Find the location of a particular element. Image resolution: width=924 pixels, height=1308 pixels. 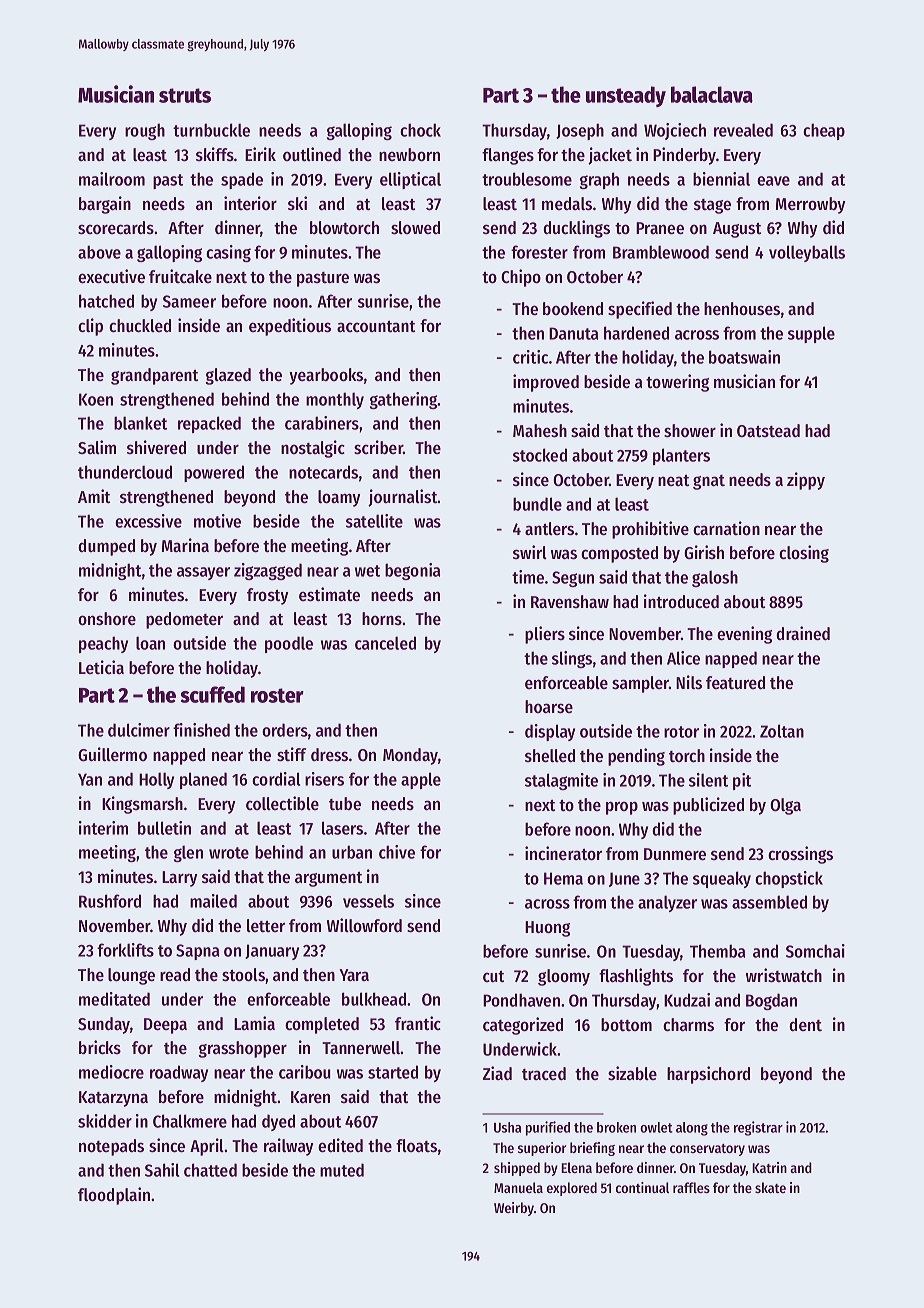

unsteady is located at coordinates (626, 96).
